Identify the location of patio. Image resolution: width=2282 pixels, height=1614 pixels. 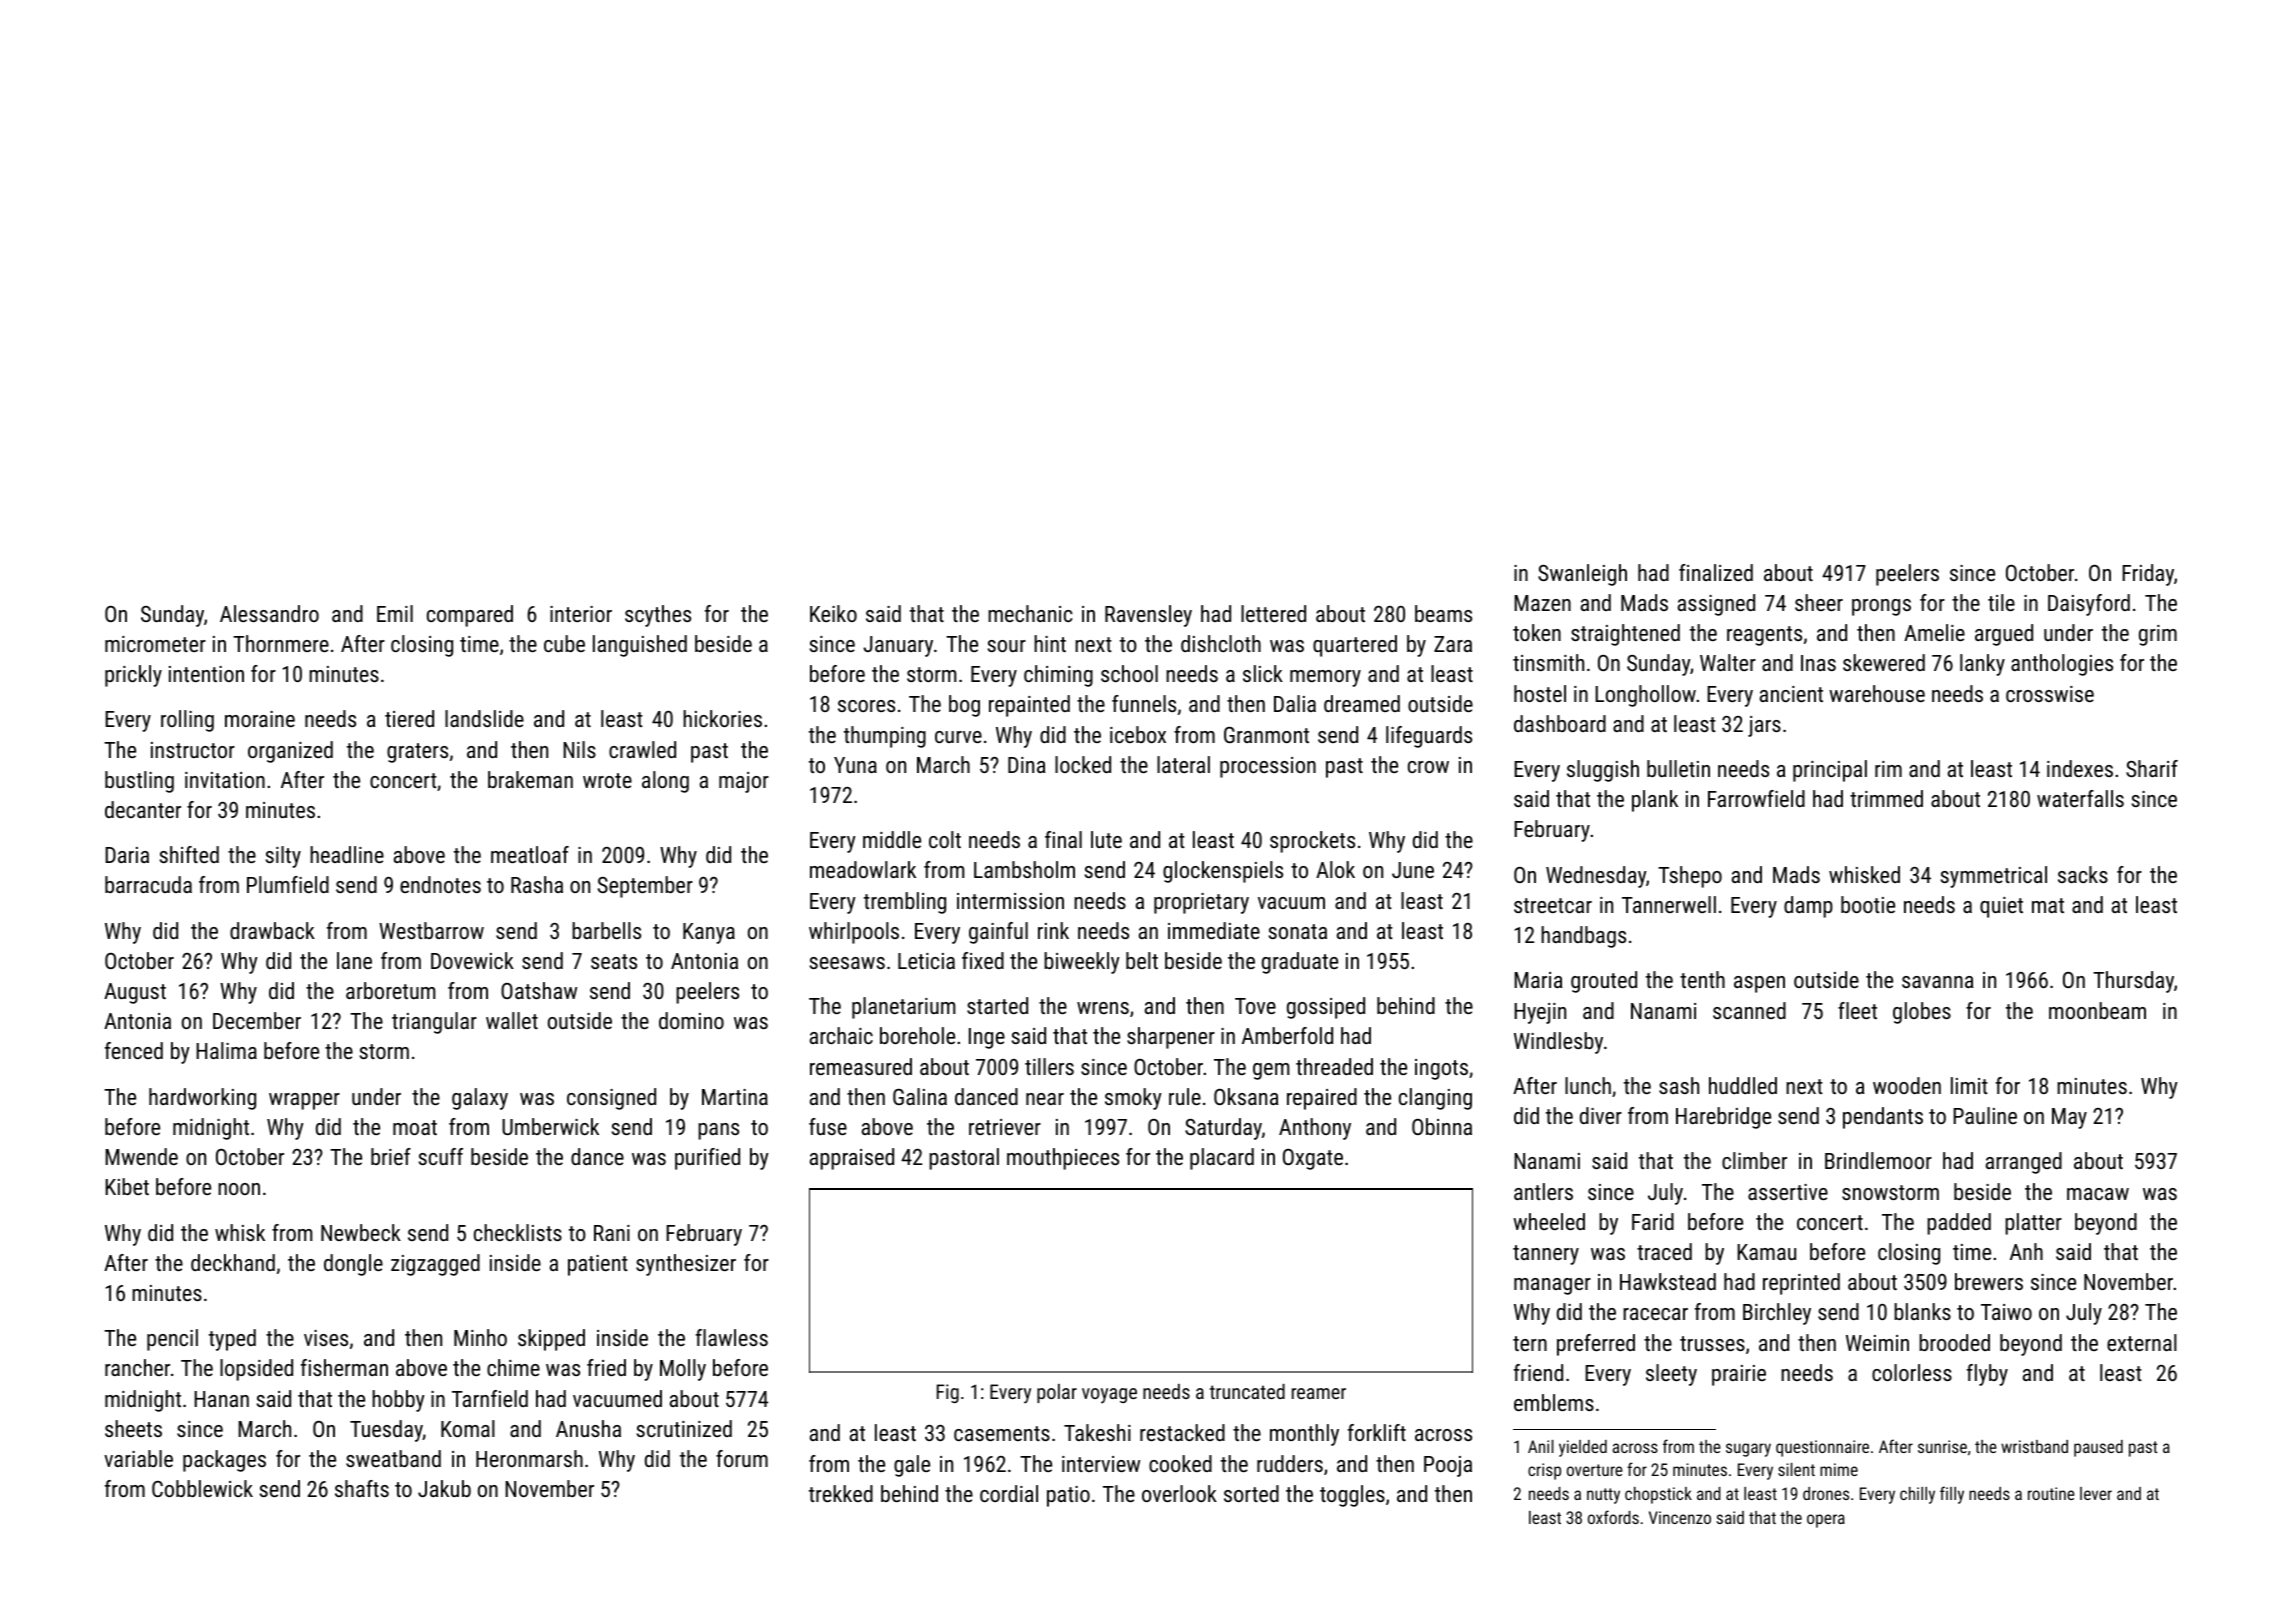
(1068, 1496).
